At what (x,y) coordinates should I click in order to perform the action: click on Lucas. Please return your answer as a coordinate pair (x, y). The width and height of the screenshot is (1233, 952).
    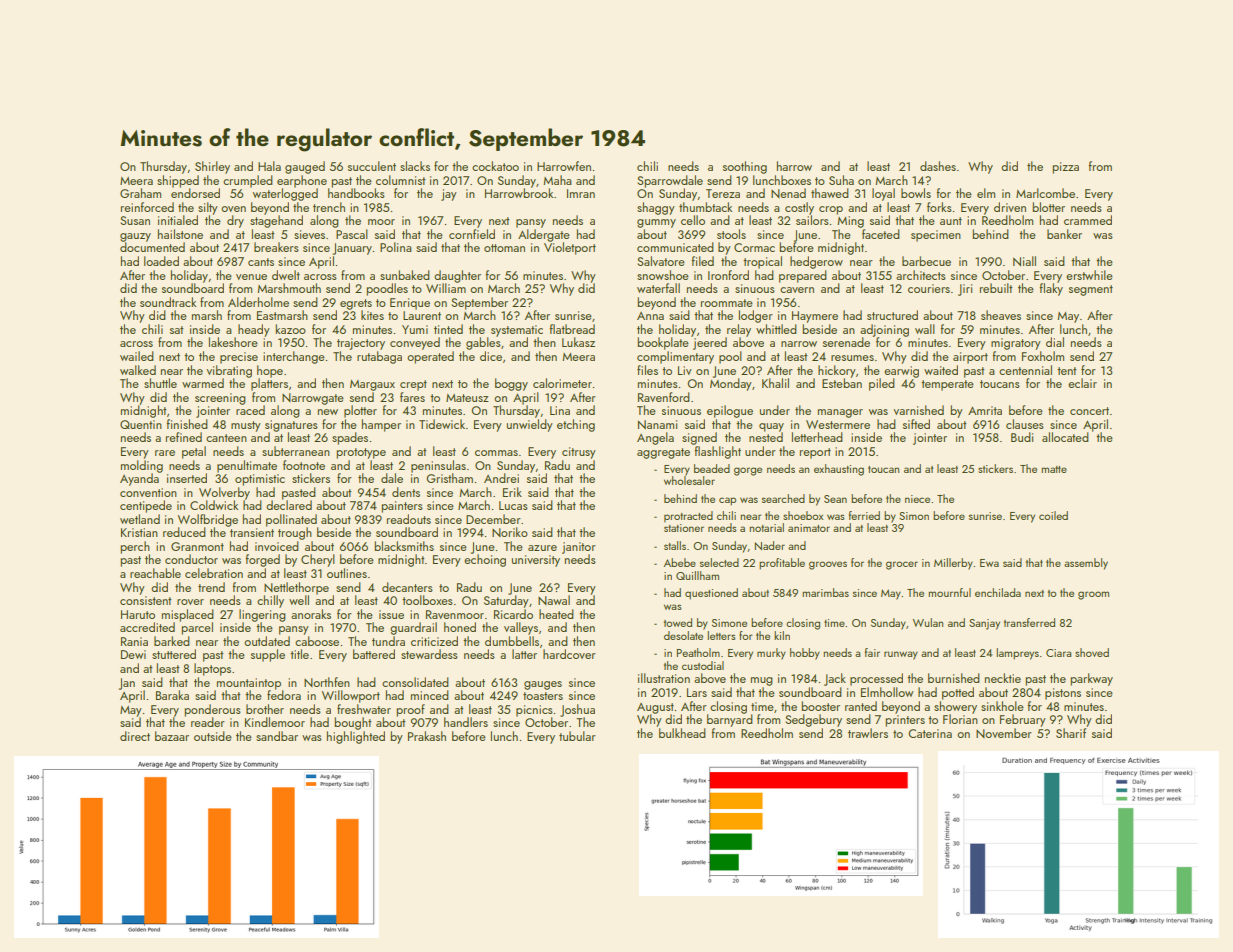
    Looking at the image, I should click on (513, 505).
